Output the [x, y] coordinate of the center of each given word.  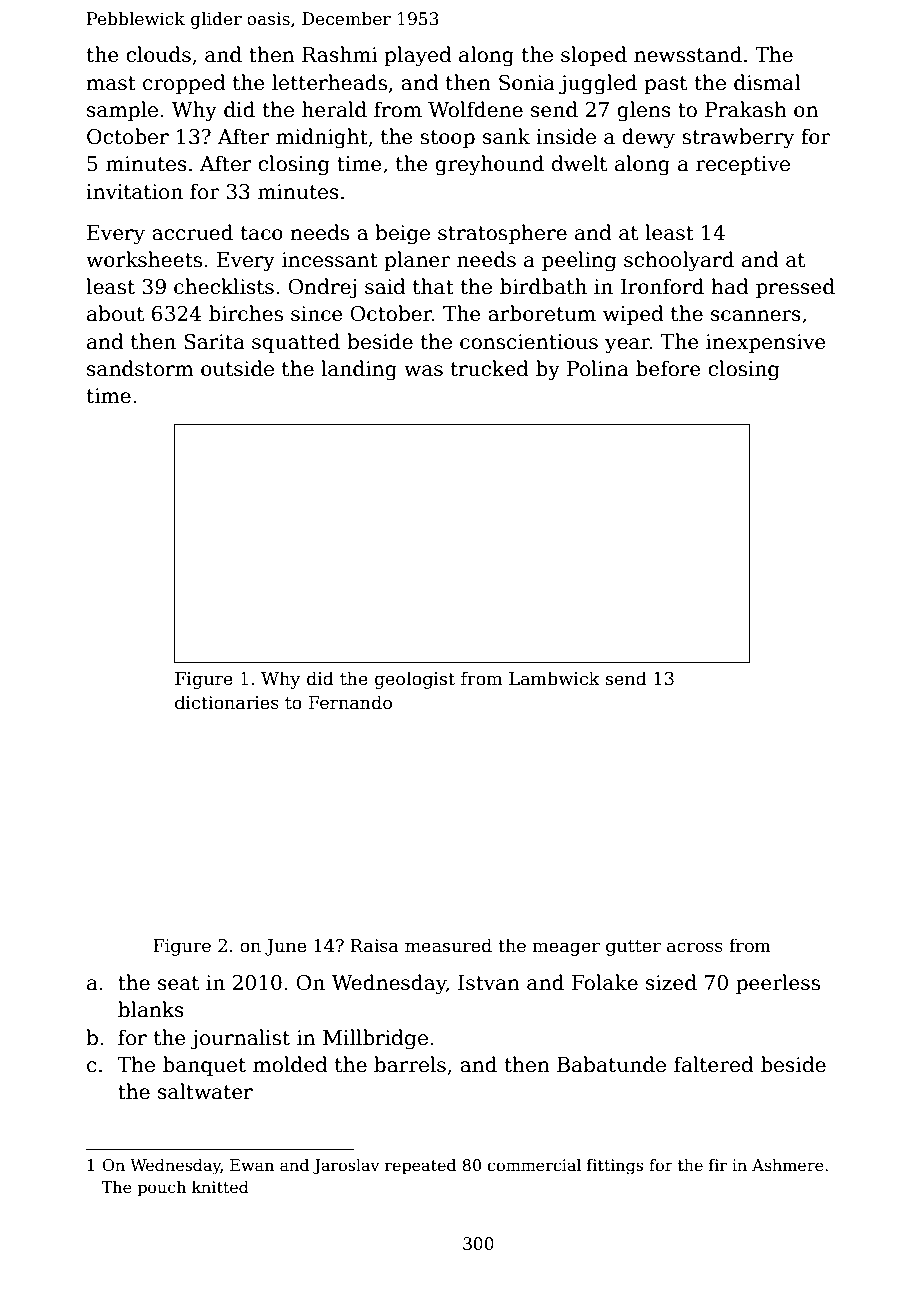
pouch [162, 1188]
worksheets [144, 259]
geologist [415, 680]
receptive [743, 165]
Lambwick [554, 678]
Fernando [350, 702]
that [433, 286]
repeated [420, 1166]
